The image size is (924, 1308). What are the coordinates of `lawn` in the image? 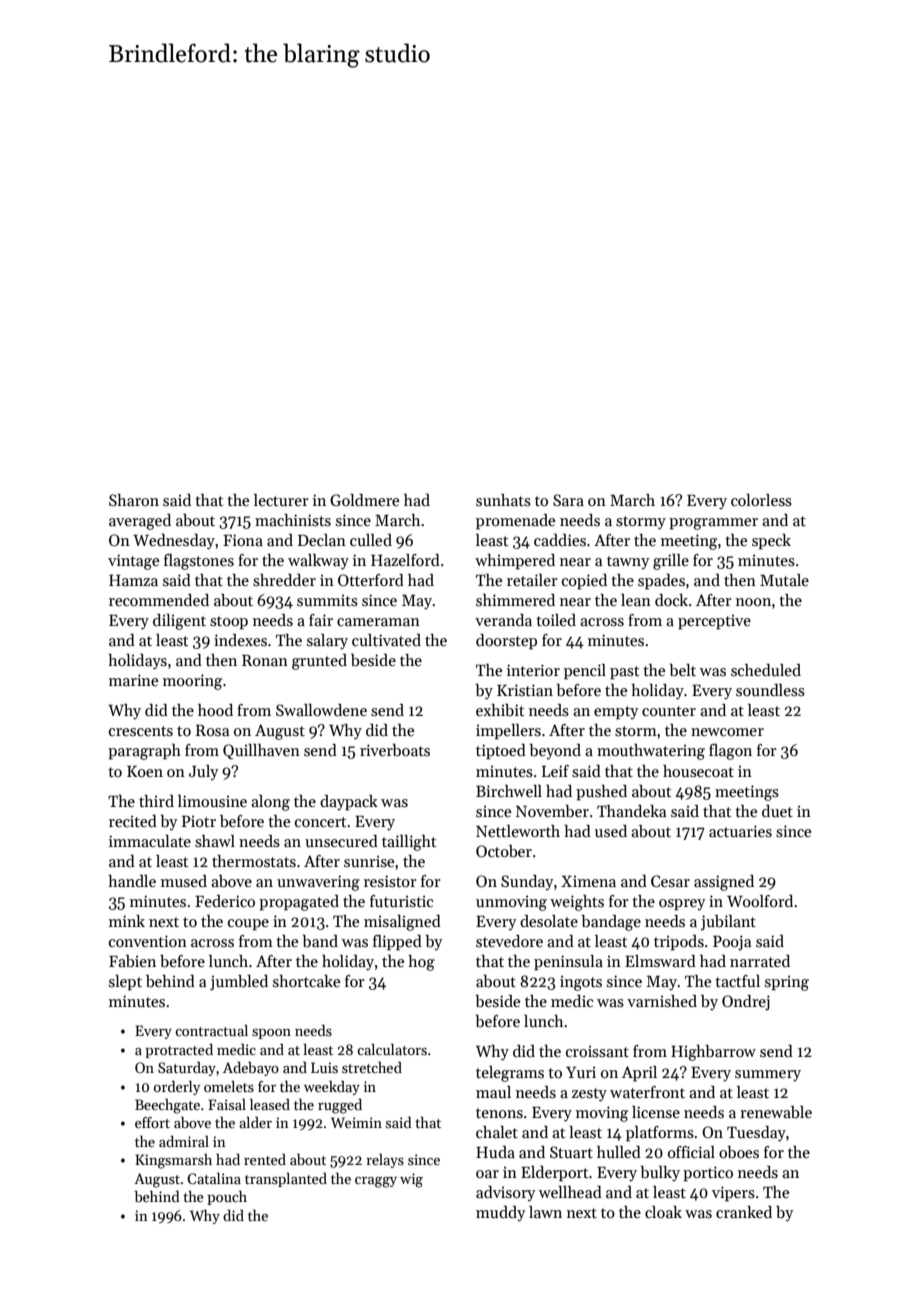 It's located at (545, 1212).
